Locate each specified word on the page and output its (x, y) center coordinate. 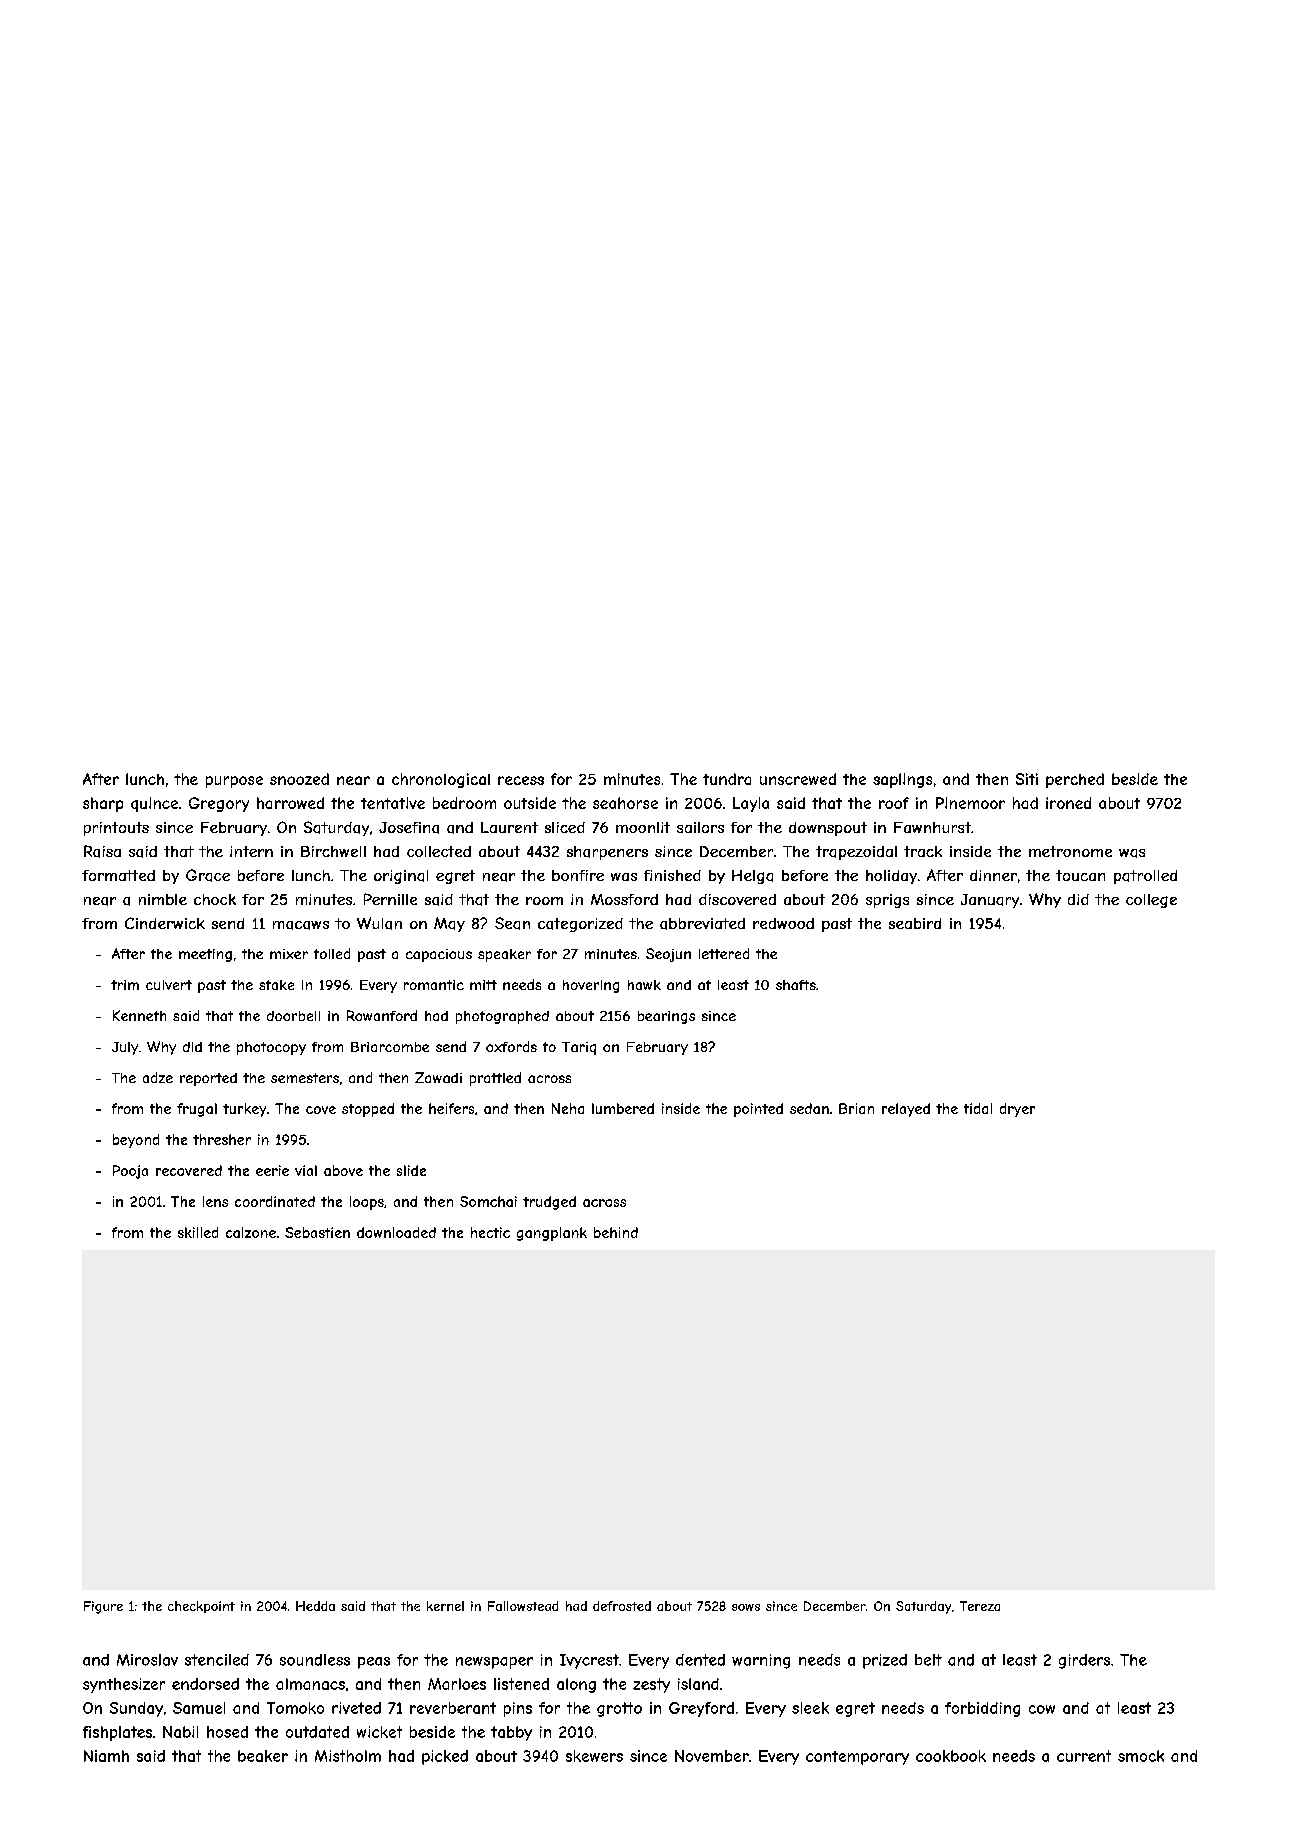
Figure (103, 1607)
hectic (490, 1232)
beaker (263, 1756)
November (712, 1756)
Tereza (980, 1606)
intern (251, 851)
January (990, 901)
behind (616, 1232)
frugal (197, 1110)
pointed (758, 1110)
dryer (1017, 1110)
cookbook (951, 1756)
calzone (251, 1232)
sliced (565, 827)
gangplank (552, 1234)
